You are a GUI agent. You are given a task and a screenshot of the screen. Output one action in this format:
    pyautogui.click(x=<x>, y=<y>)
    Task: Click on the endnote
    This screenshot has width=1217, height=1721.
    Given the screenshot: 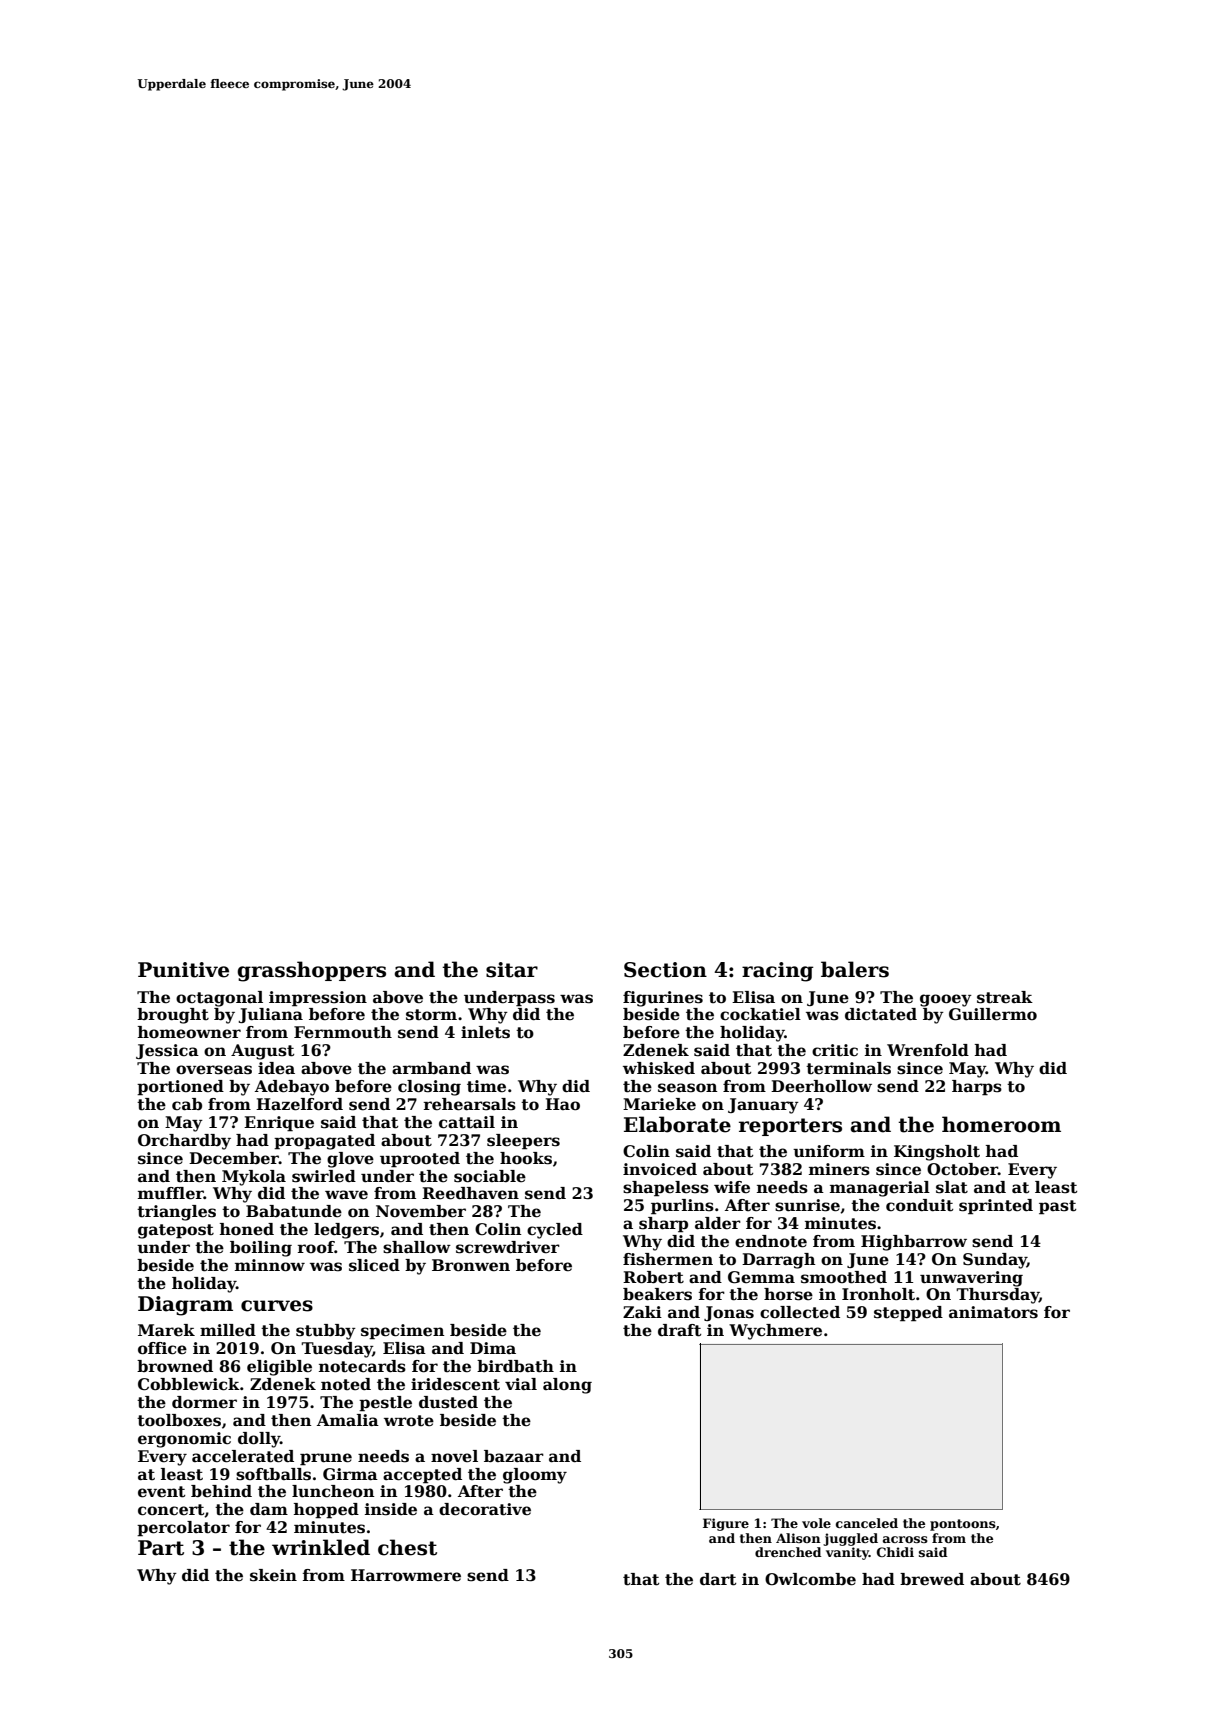 What is the action you would take?
    pyautogui.click(x=771, y=1241)
